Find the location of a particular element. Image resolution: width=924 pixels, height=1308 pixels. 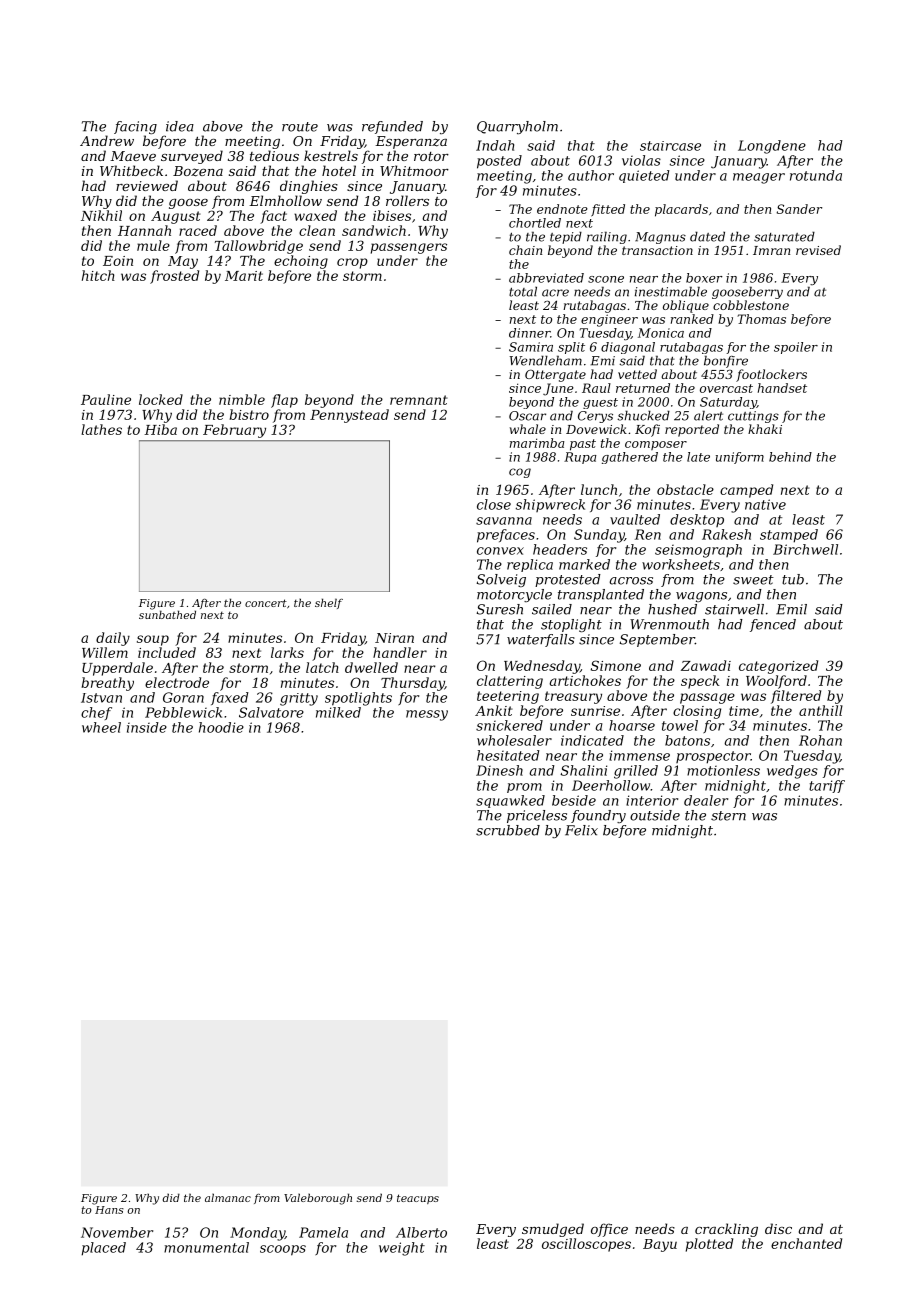

almanac is located at coordinates (228, 1197).
